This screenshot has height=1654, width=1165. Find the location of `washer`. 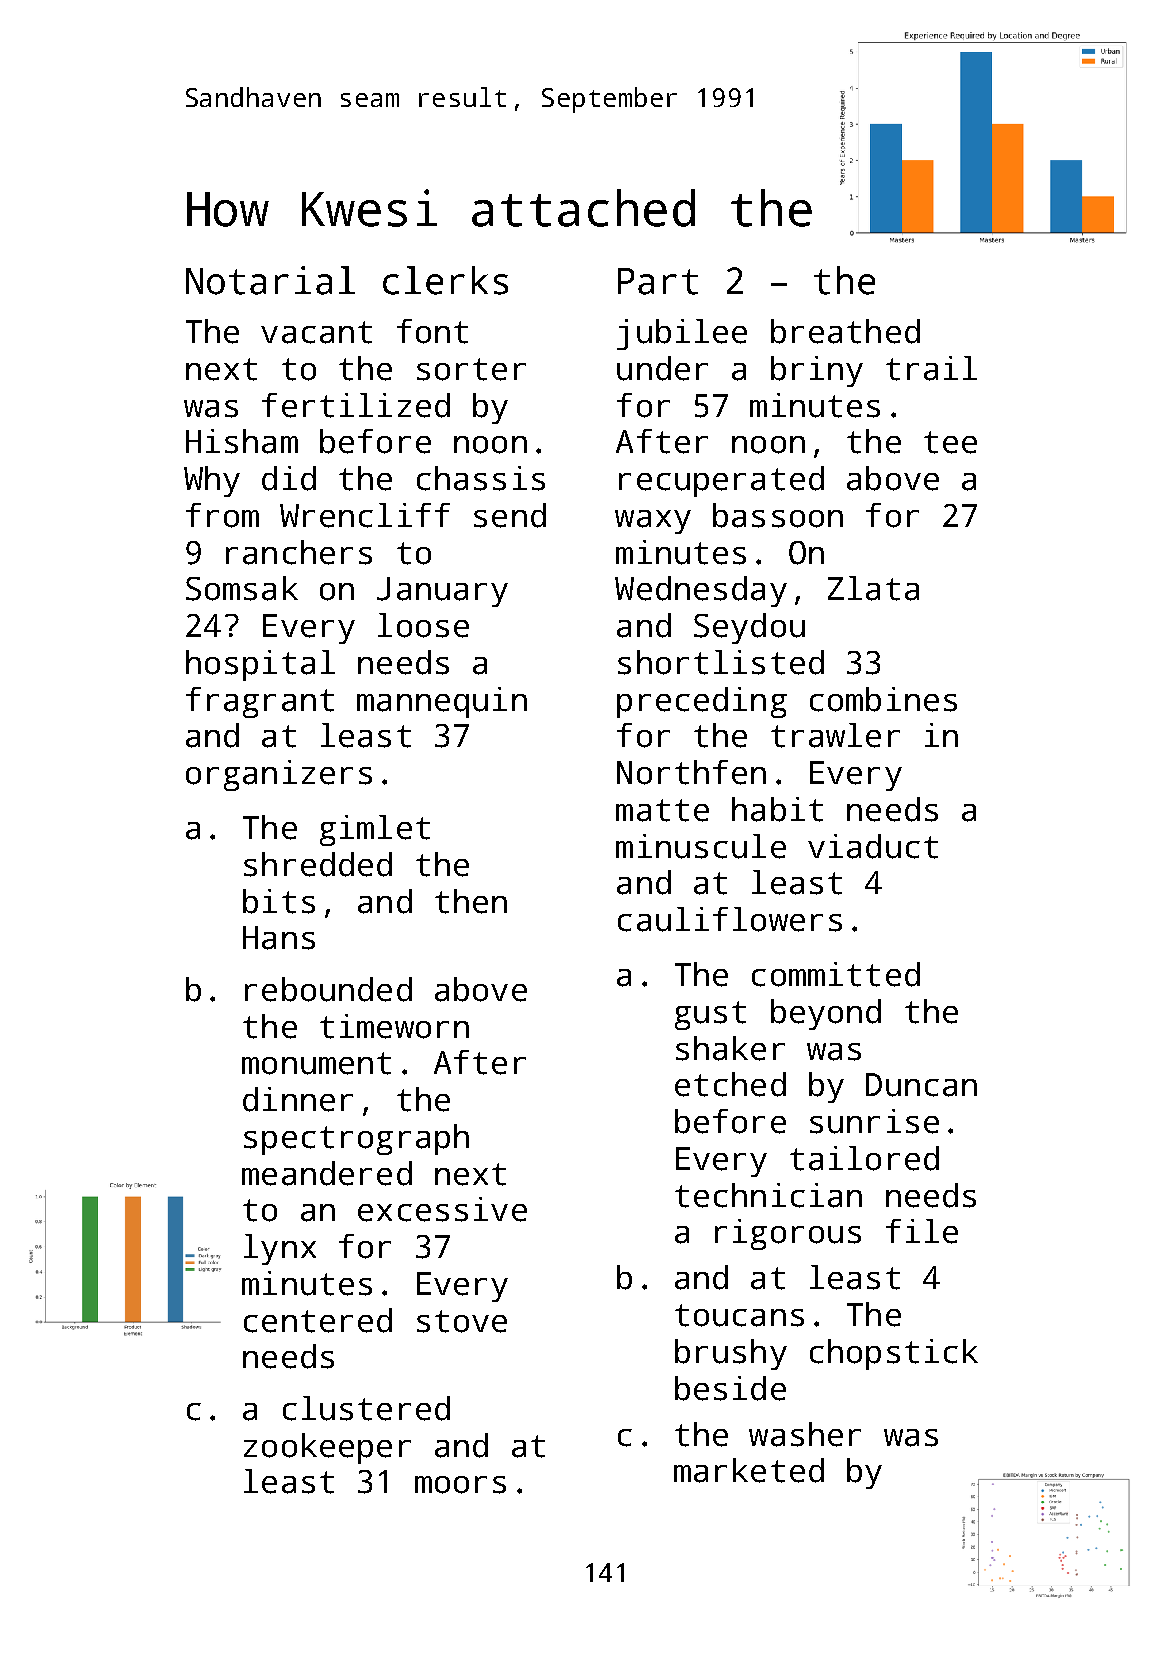

washer is located at coordinates (805, 1434).
